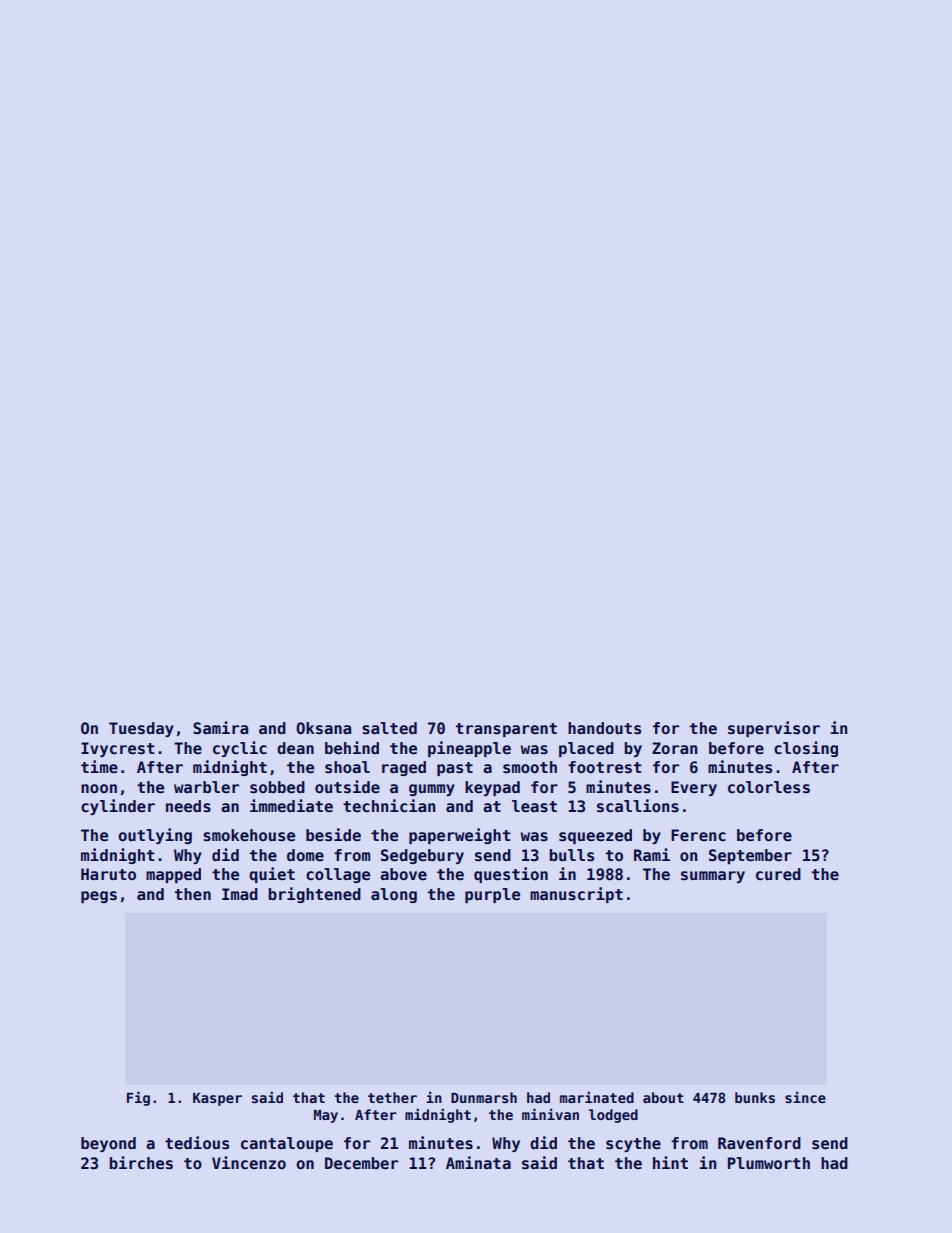  What do you see at coordinates (389, 728) in the screenshot?
I see `salted` at bounding box center [389, 728].
